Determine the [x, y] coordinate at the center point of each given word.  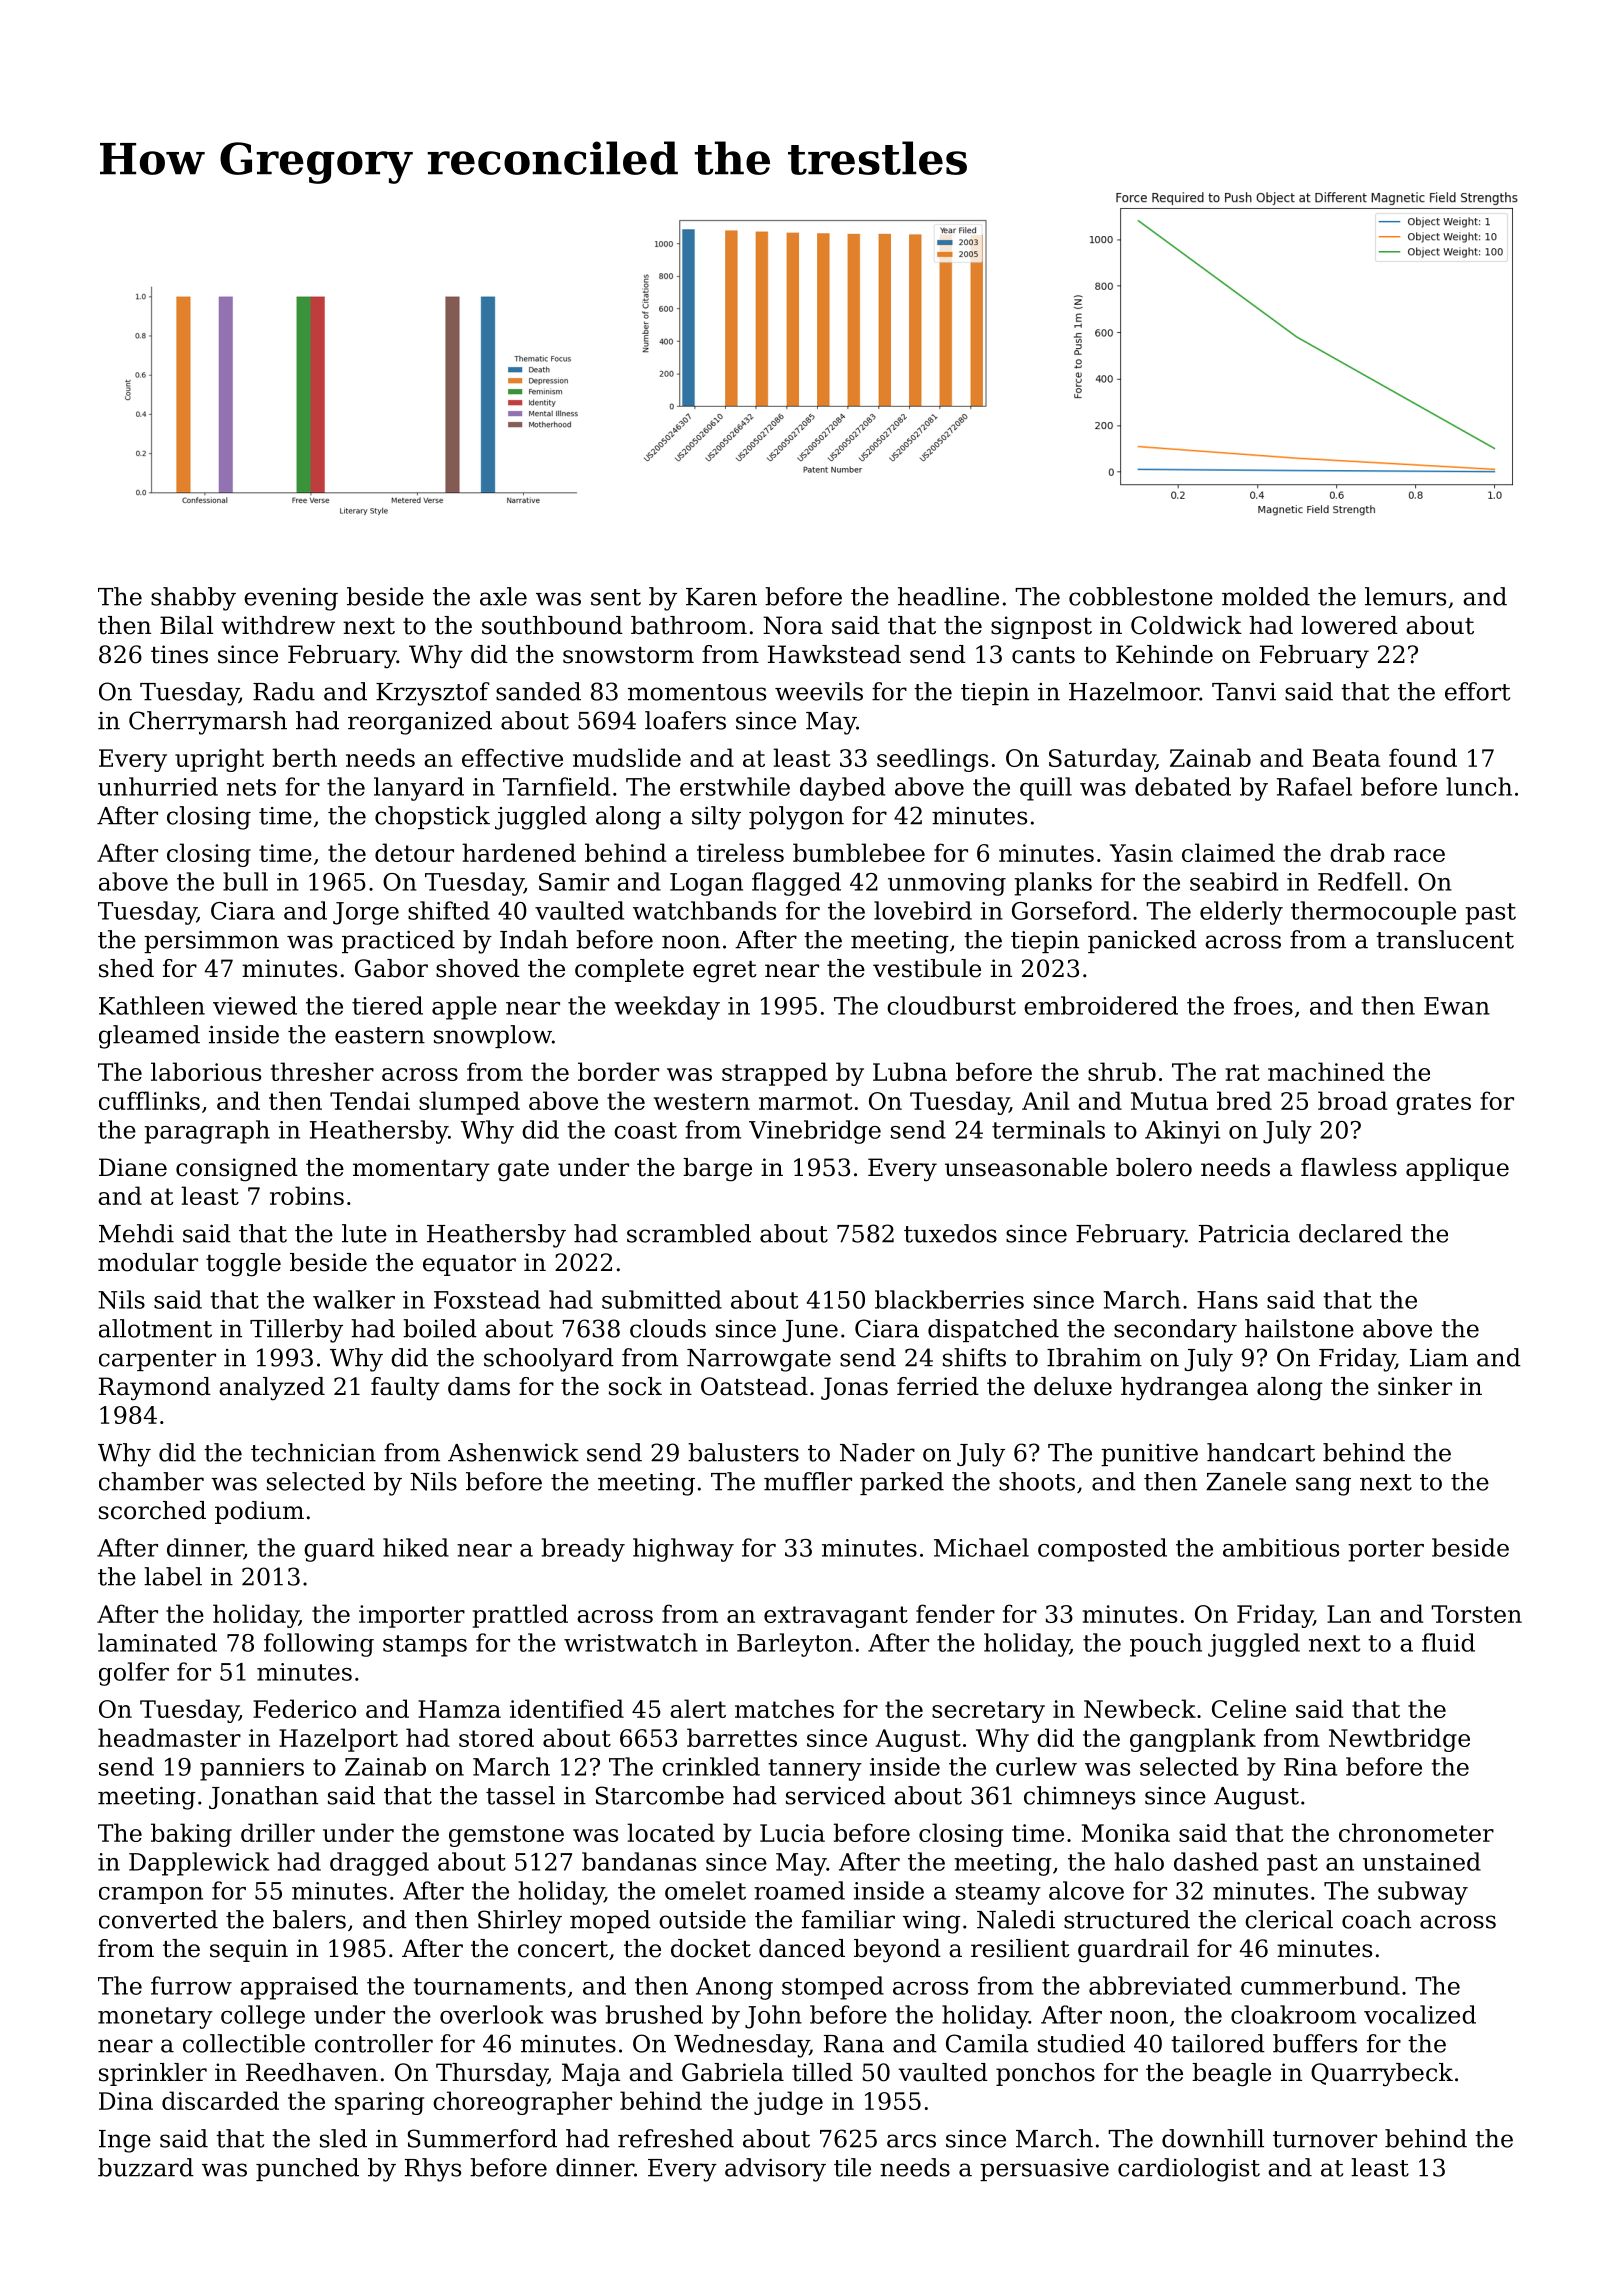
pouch [1166, 1645]
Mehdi [136, 1233]
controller [374, 2043]
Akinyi [1182, 1132]
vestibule [927, 968]
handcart [1261, 1452]
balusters [743, 1452]
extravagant [836, 1617]
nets [251, 787]
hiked [416, 1547]
